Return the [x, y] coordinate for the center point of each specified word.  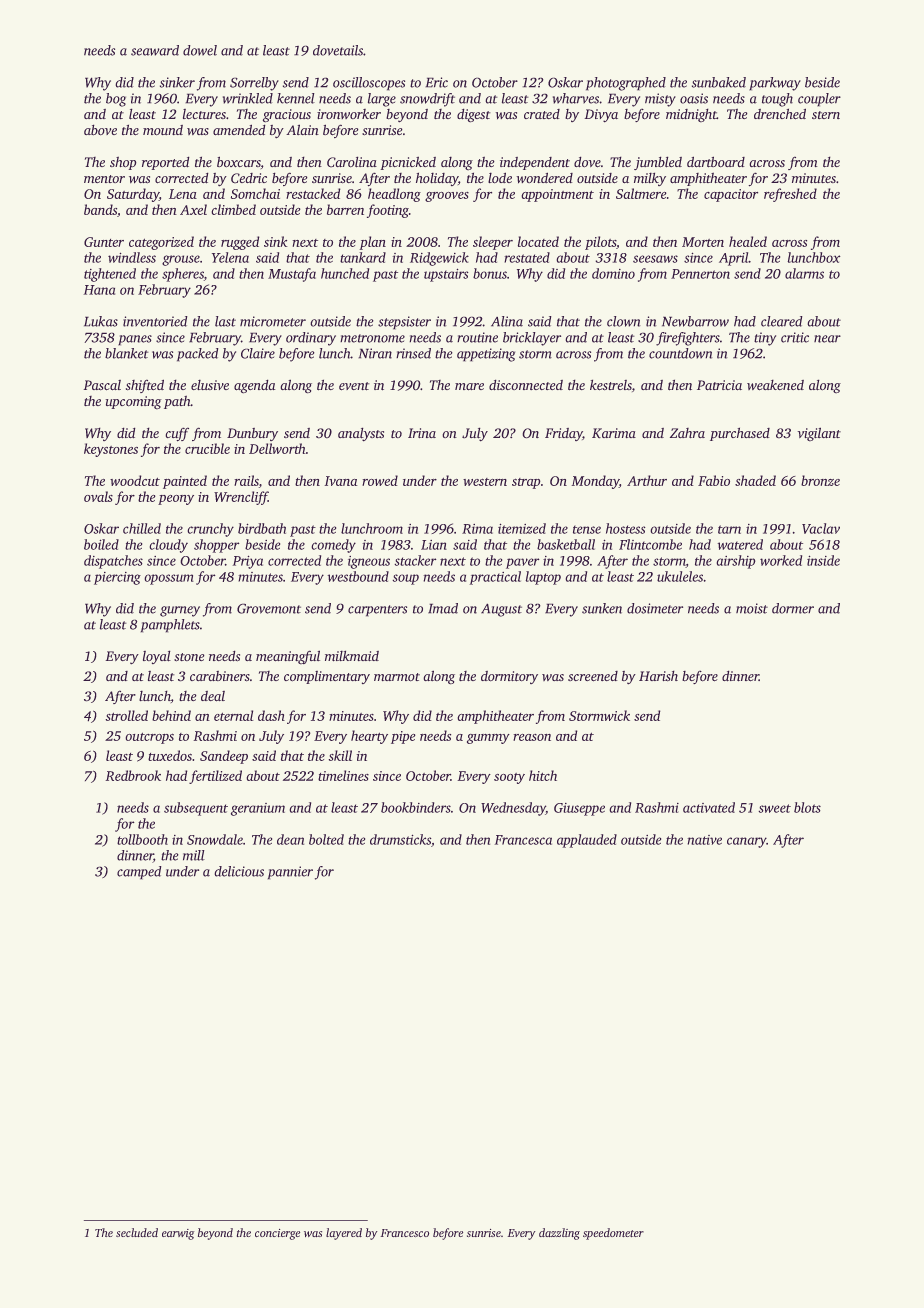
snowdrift [427, 100]
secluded [137, 1232]
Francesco [405, 1233]
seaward [155, 50]
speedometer [613, 1234]
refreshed [790, 195]
